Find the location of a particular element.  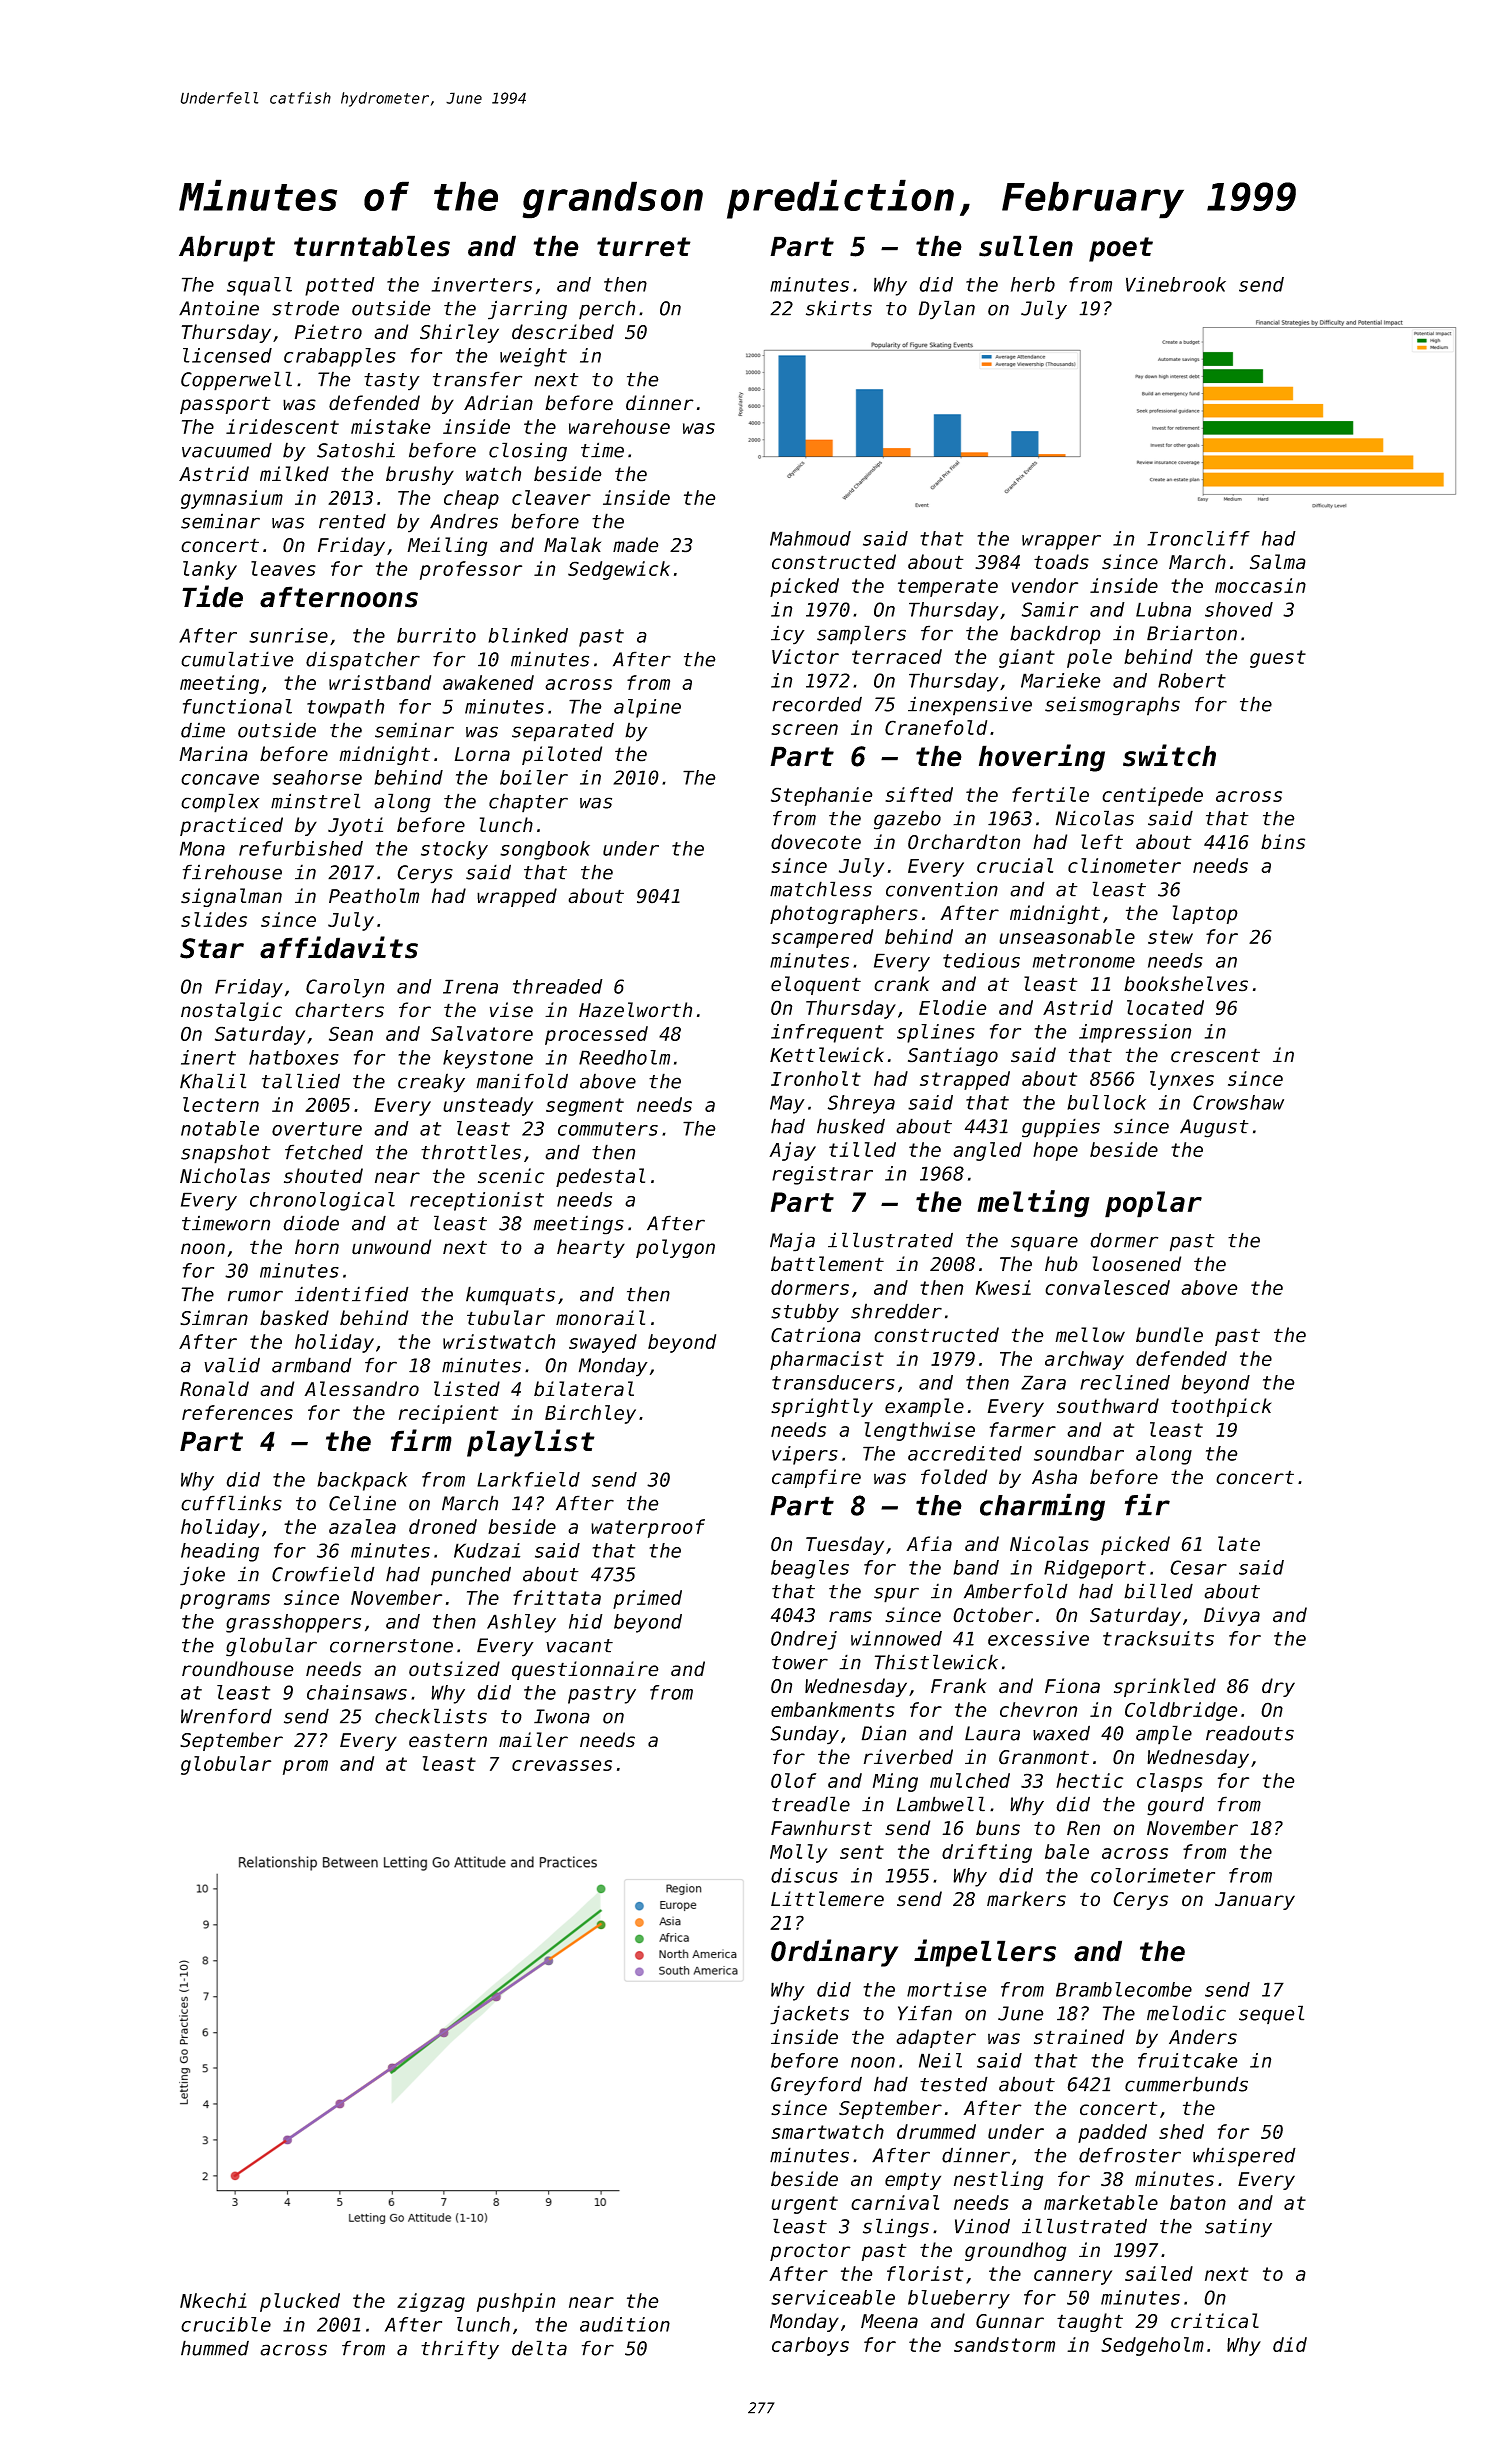

turntables is located at coordinates (372, 246).
